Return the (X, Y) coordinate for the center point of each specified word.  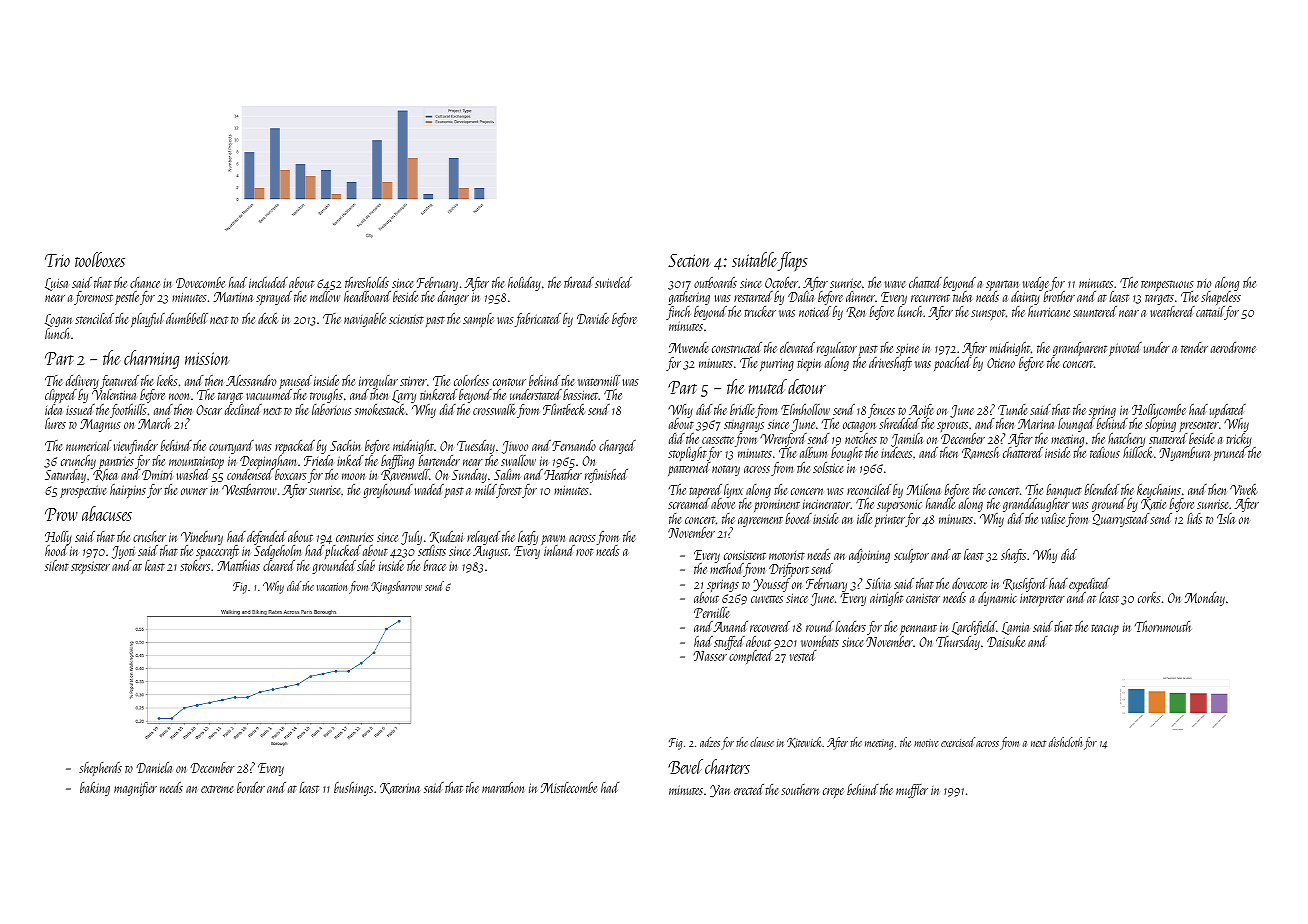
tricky (1239, 440)
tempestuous (1167, 286)
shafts (1013, 556)
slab (366, 565)
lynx (733, 491)
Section (689, 260)
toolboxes (100, 259)
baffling (397, 462)
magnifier (135, 789)
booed (798, 518)
